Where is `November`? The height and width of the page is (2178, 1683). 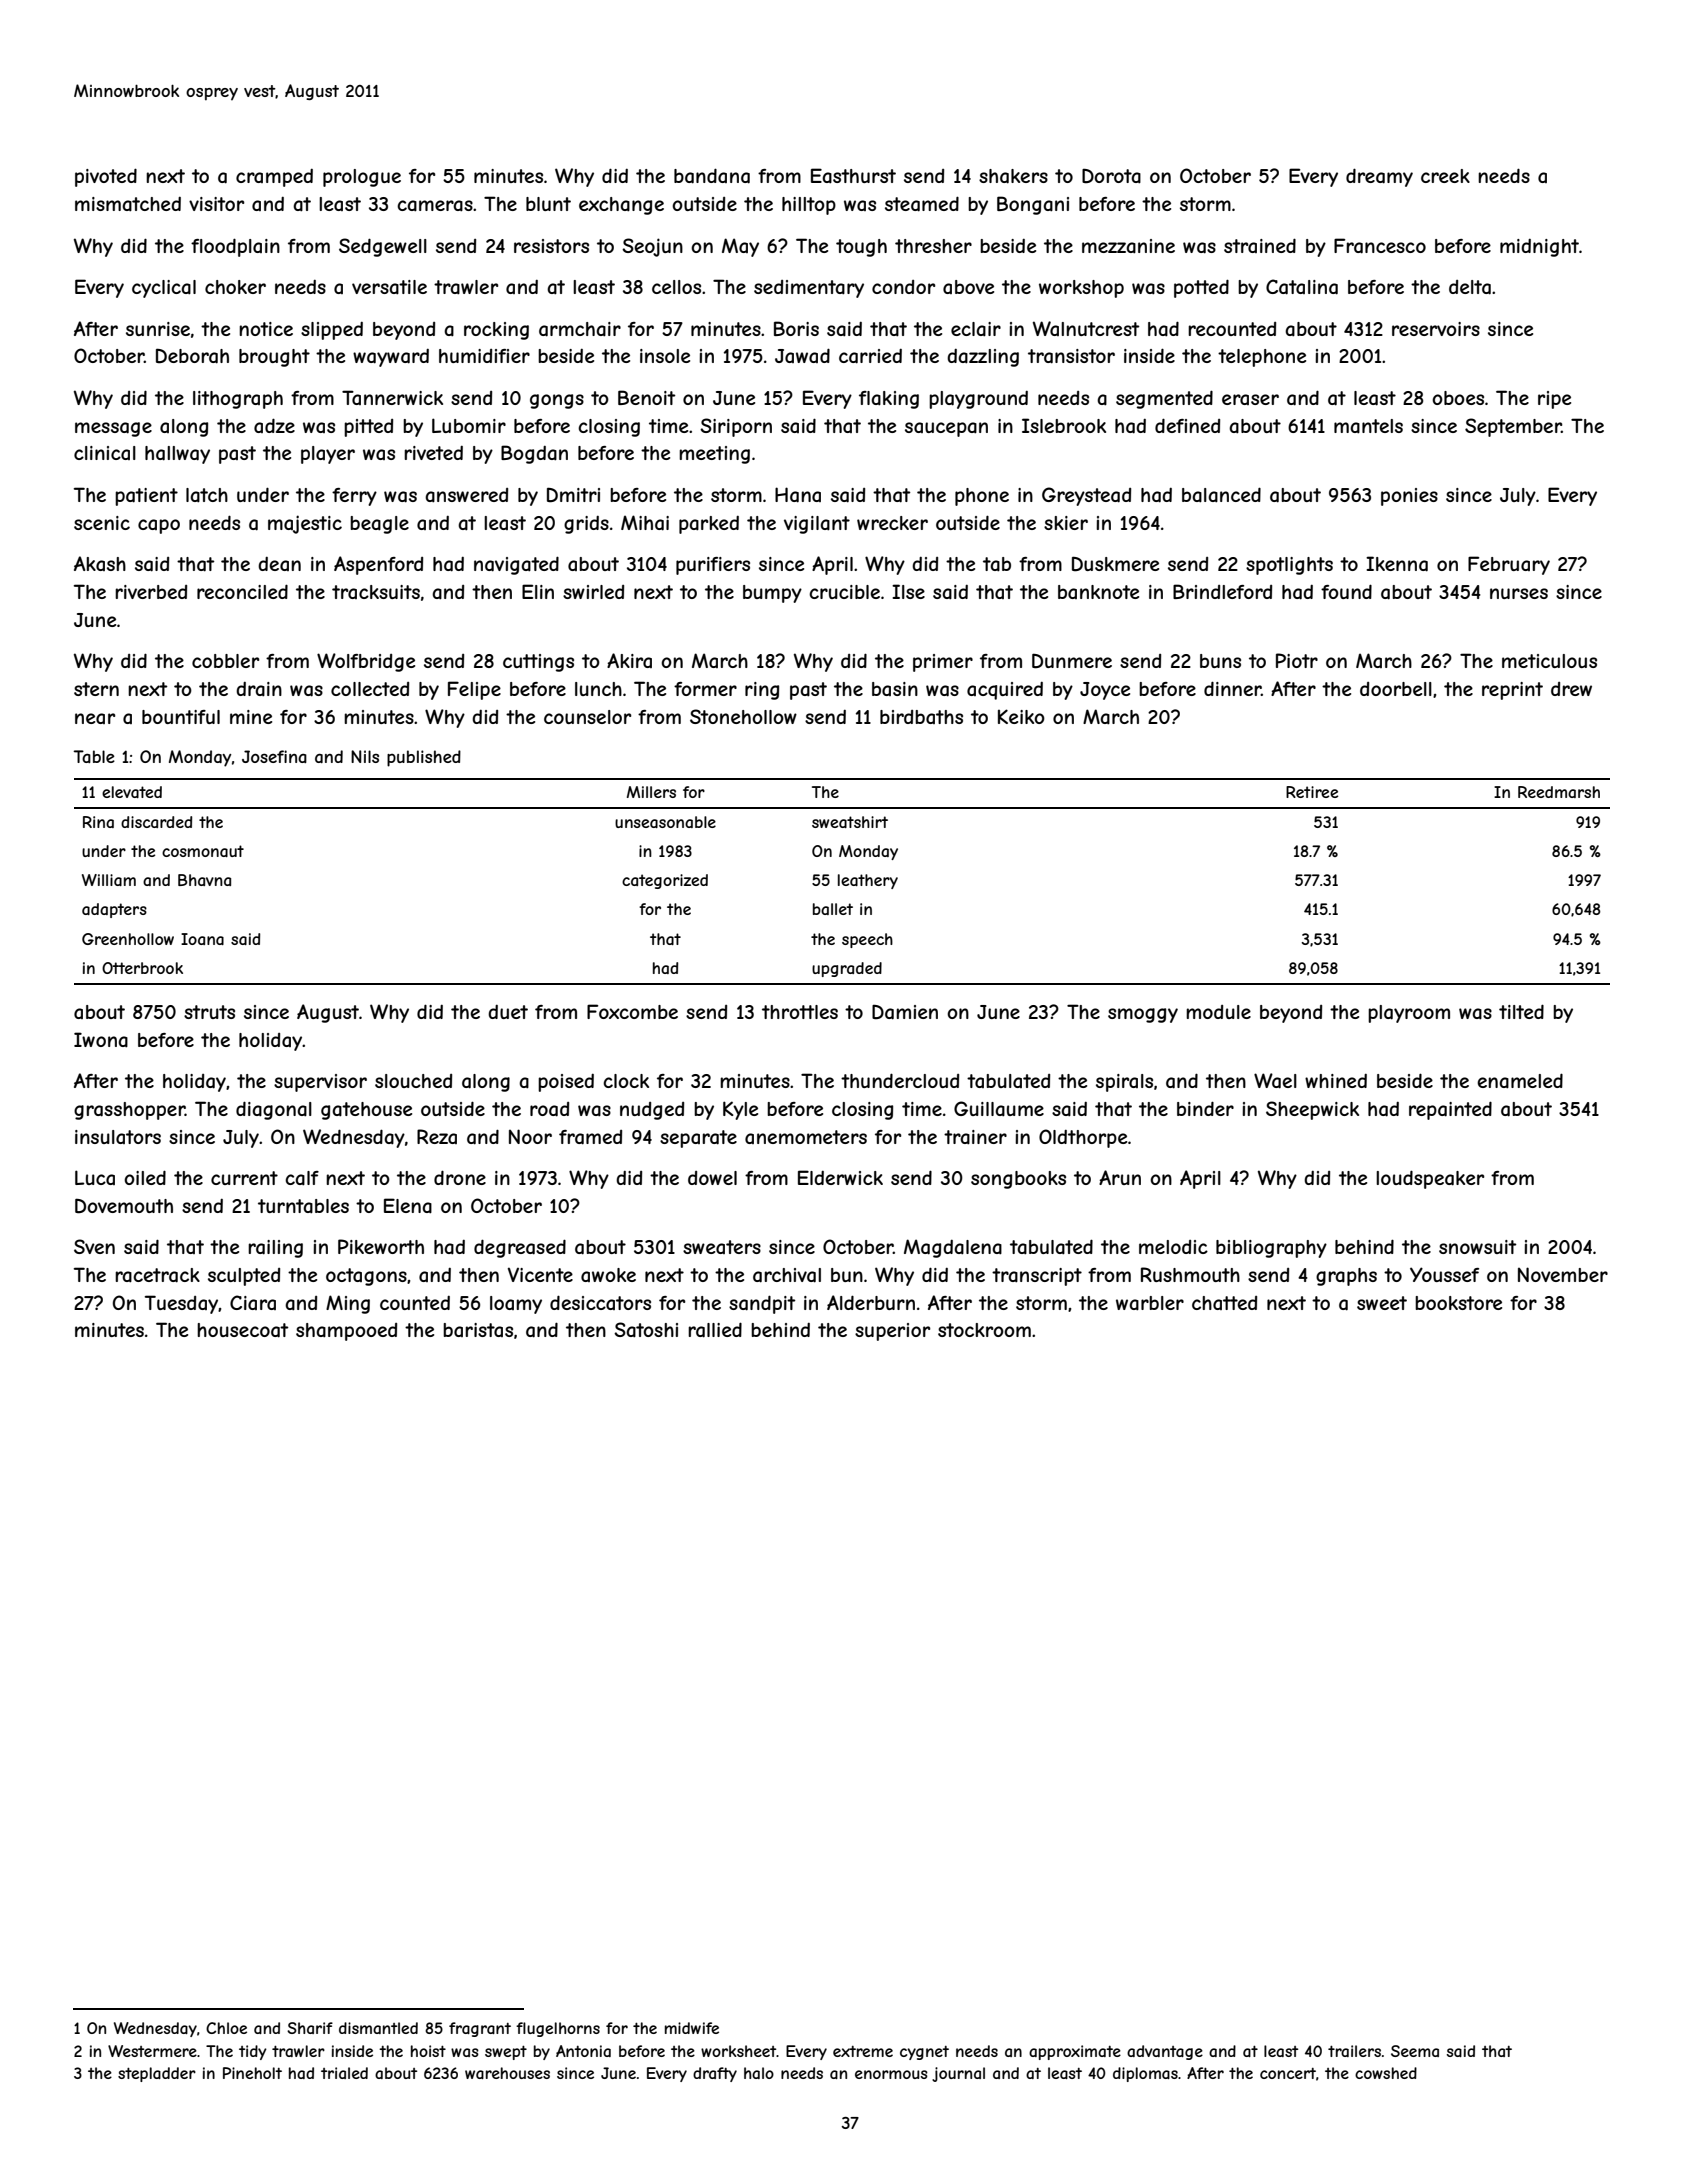
November is located at coordinates (1563, 1274).
